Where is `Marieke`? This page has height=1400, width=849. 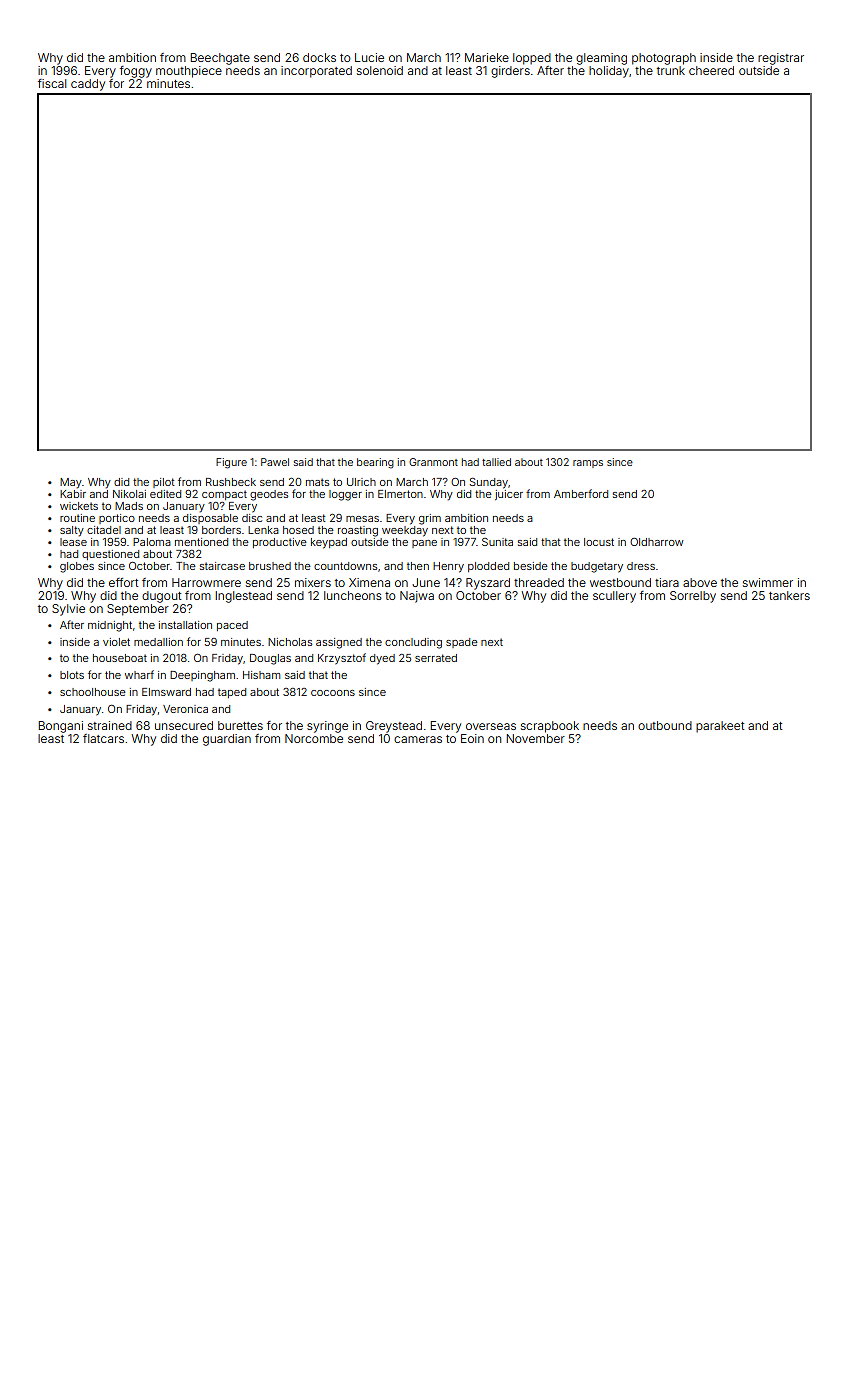 Marieke is located at coordinates (487, 57).
